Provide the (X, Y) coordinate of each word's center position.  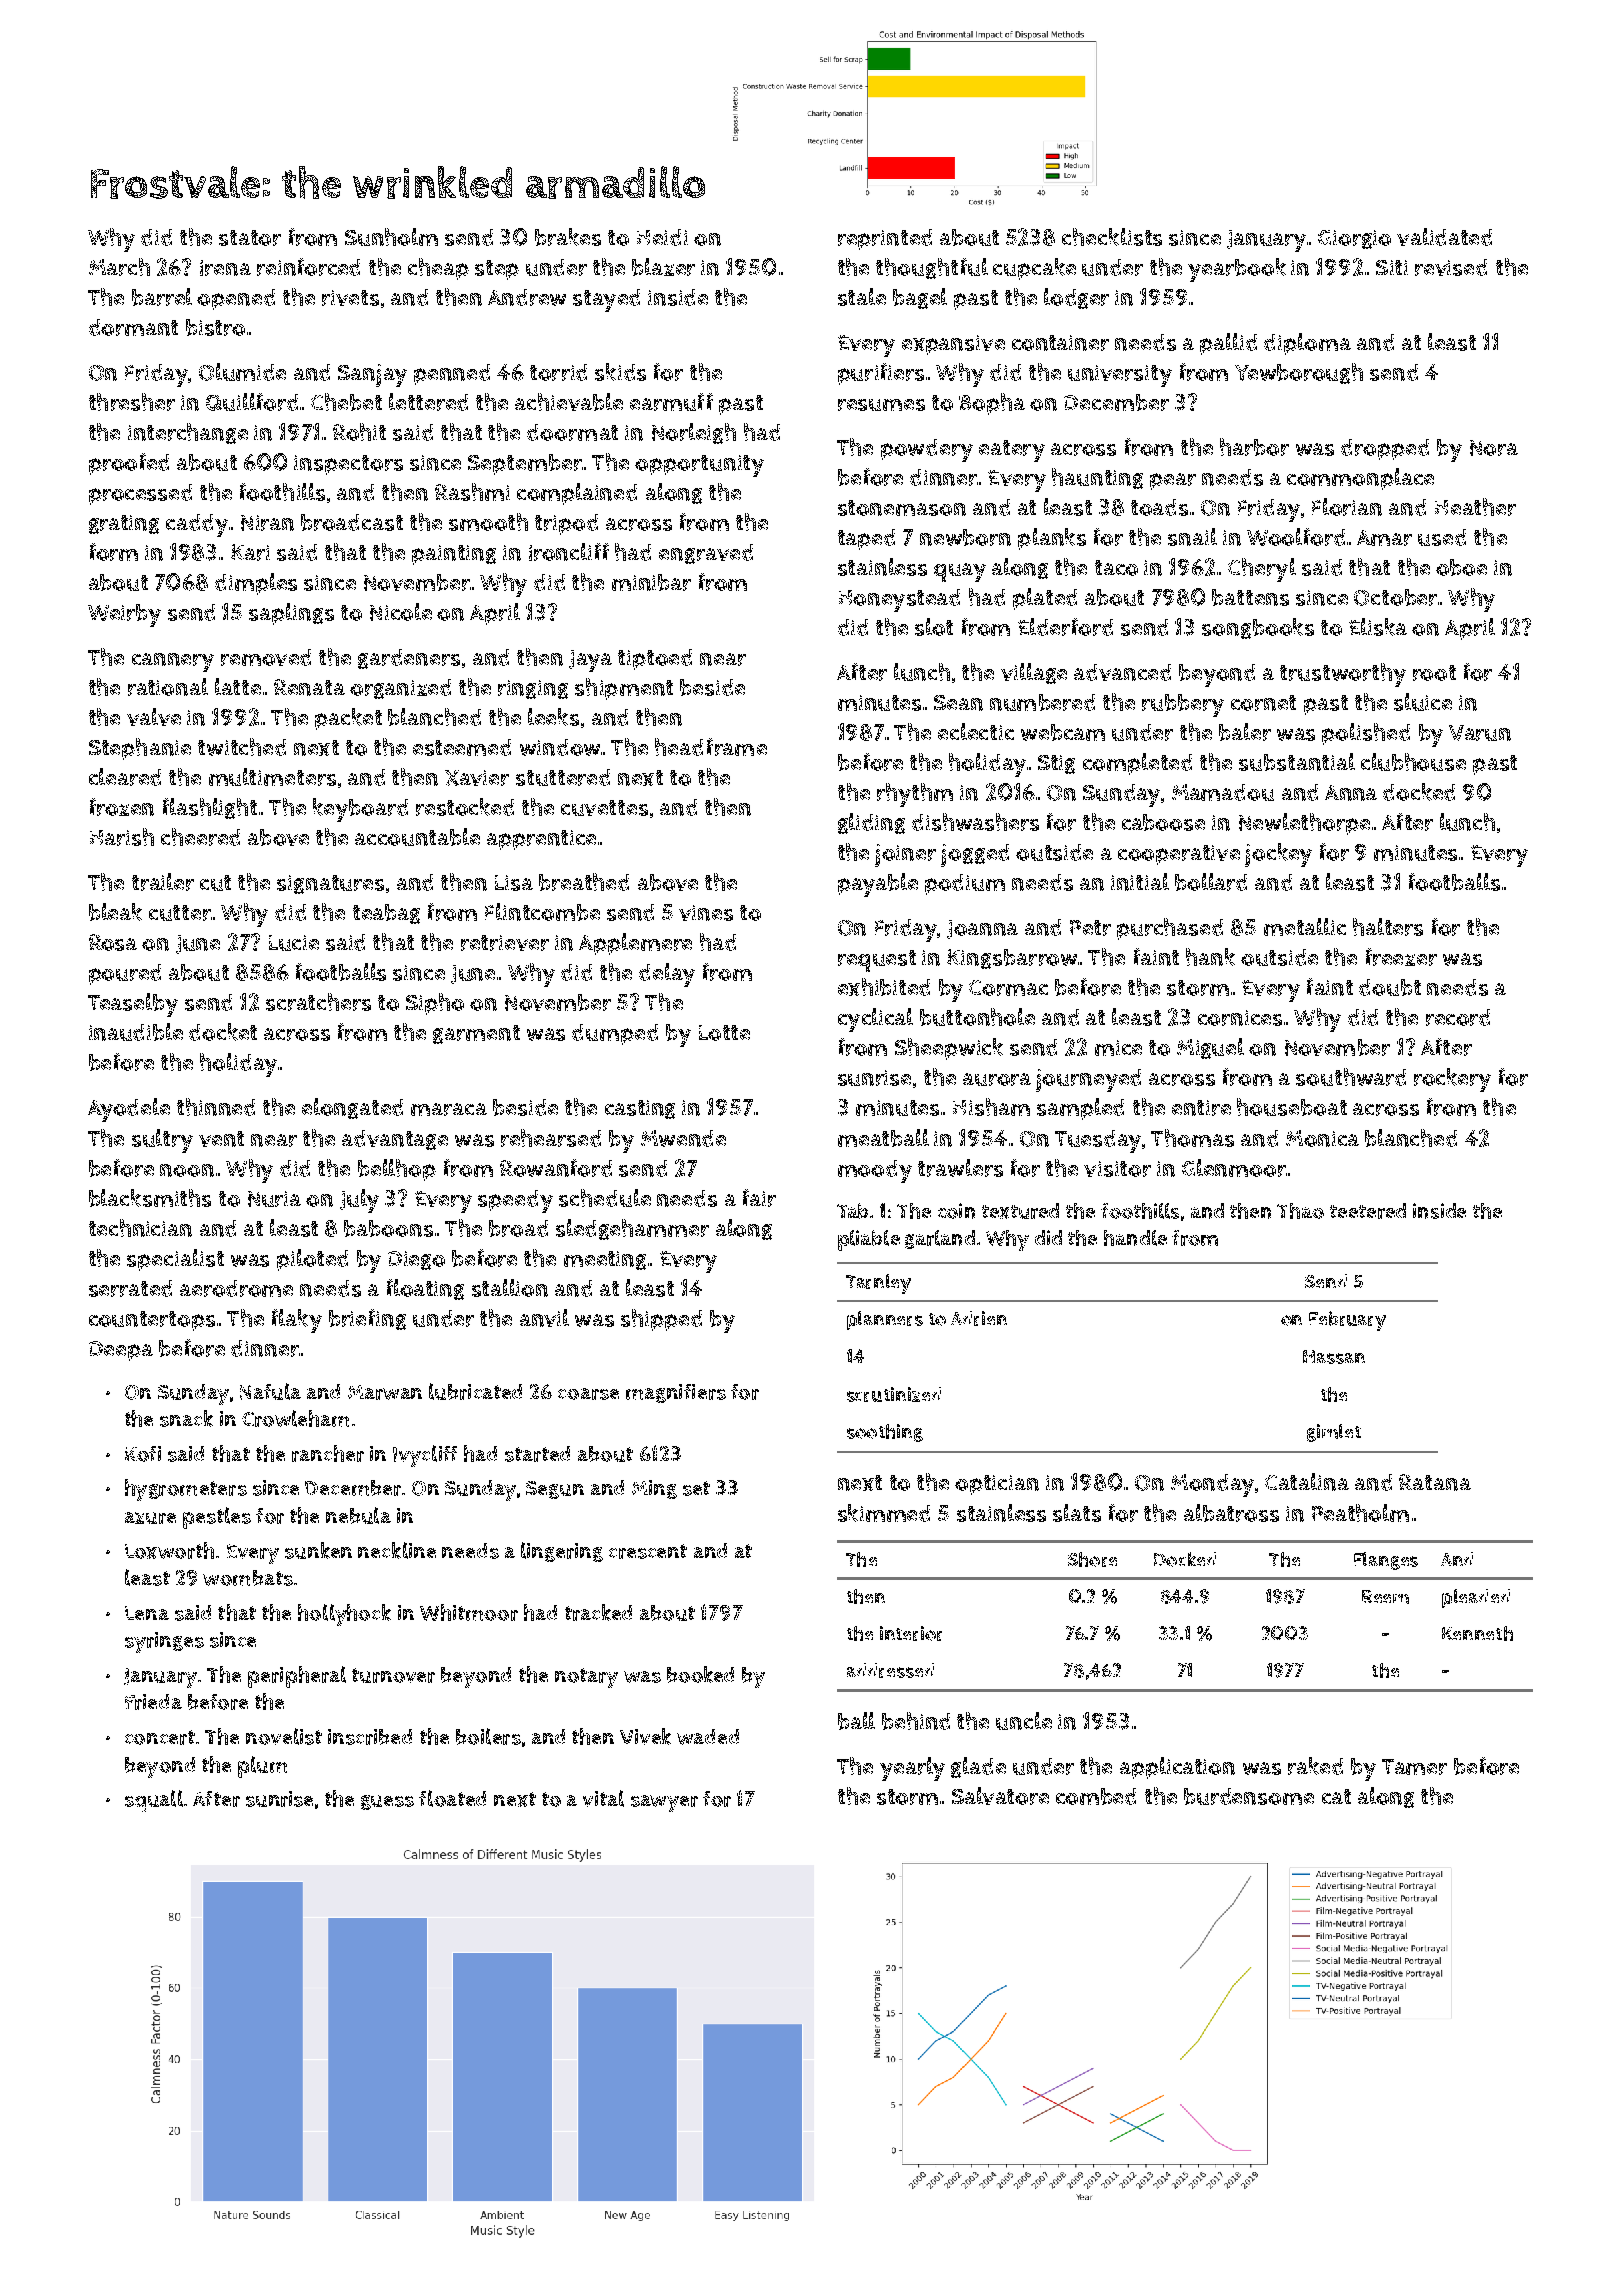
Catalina (1307, 1482)
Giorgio (1354, 239)
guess (387, 1802)
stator (250, 238)
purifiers (881, 374)
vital (603, 1798)
